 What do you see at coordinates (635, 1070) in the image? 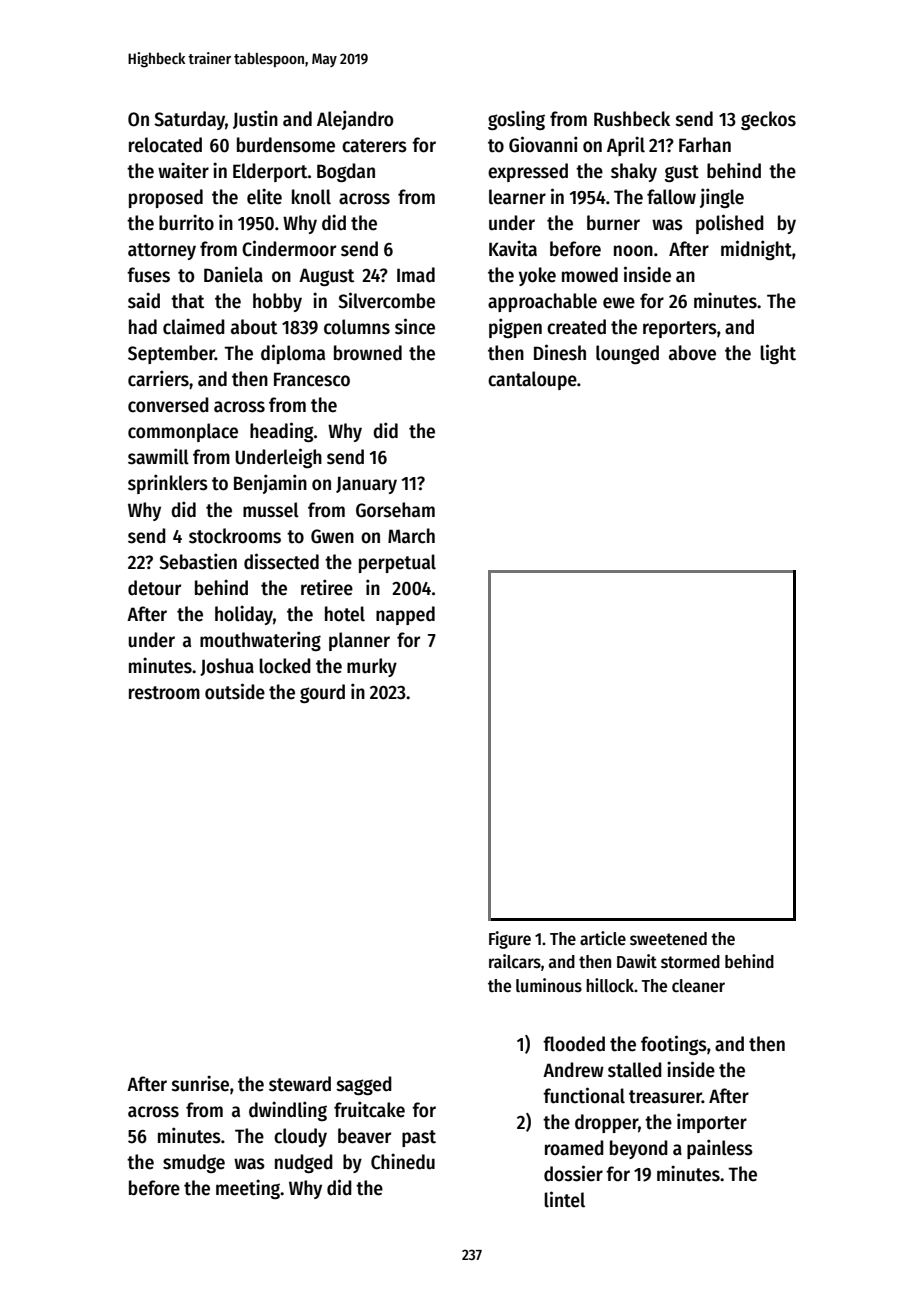
I see `stalled` at bounding box center [635, 1070].
